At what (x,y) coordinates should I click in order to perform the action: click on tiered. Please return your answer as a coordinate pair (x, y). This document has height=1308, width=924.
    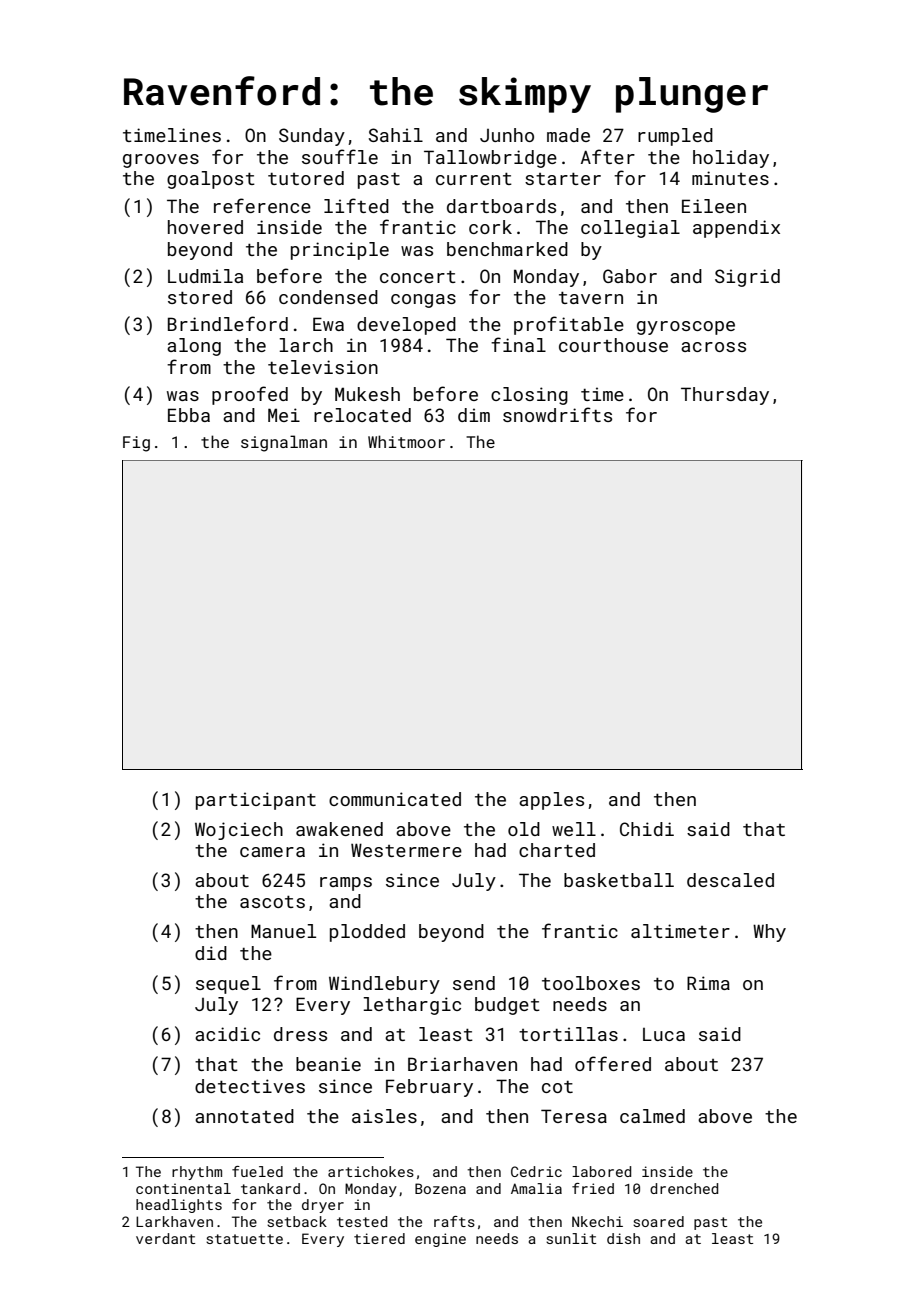
    Looking at the image, I should click on (379, 1238).
